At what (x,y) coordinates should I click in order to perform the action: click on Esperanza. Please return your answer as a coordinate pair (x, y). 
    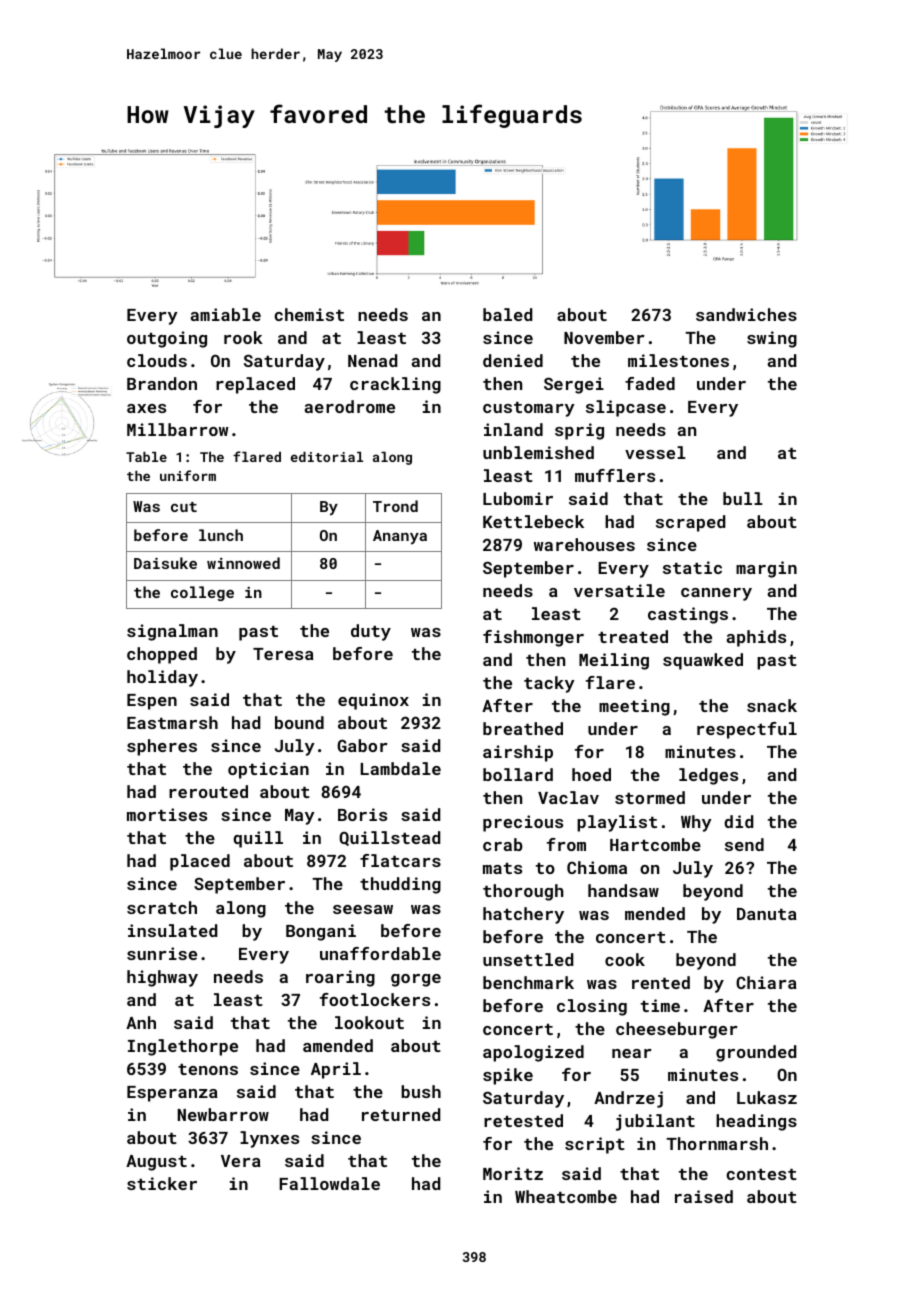
    Looking at the image, I should click on (172, 1094).
